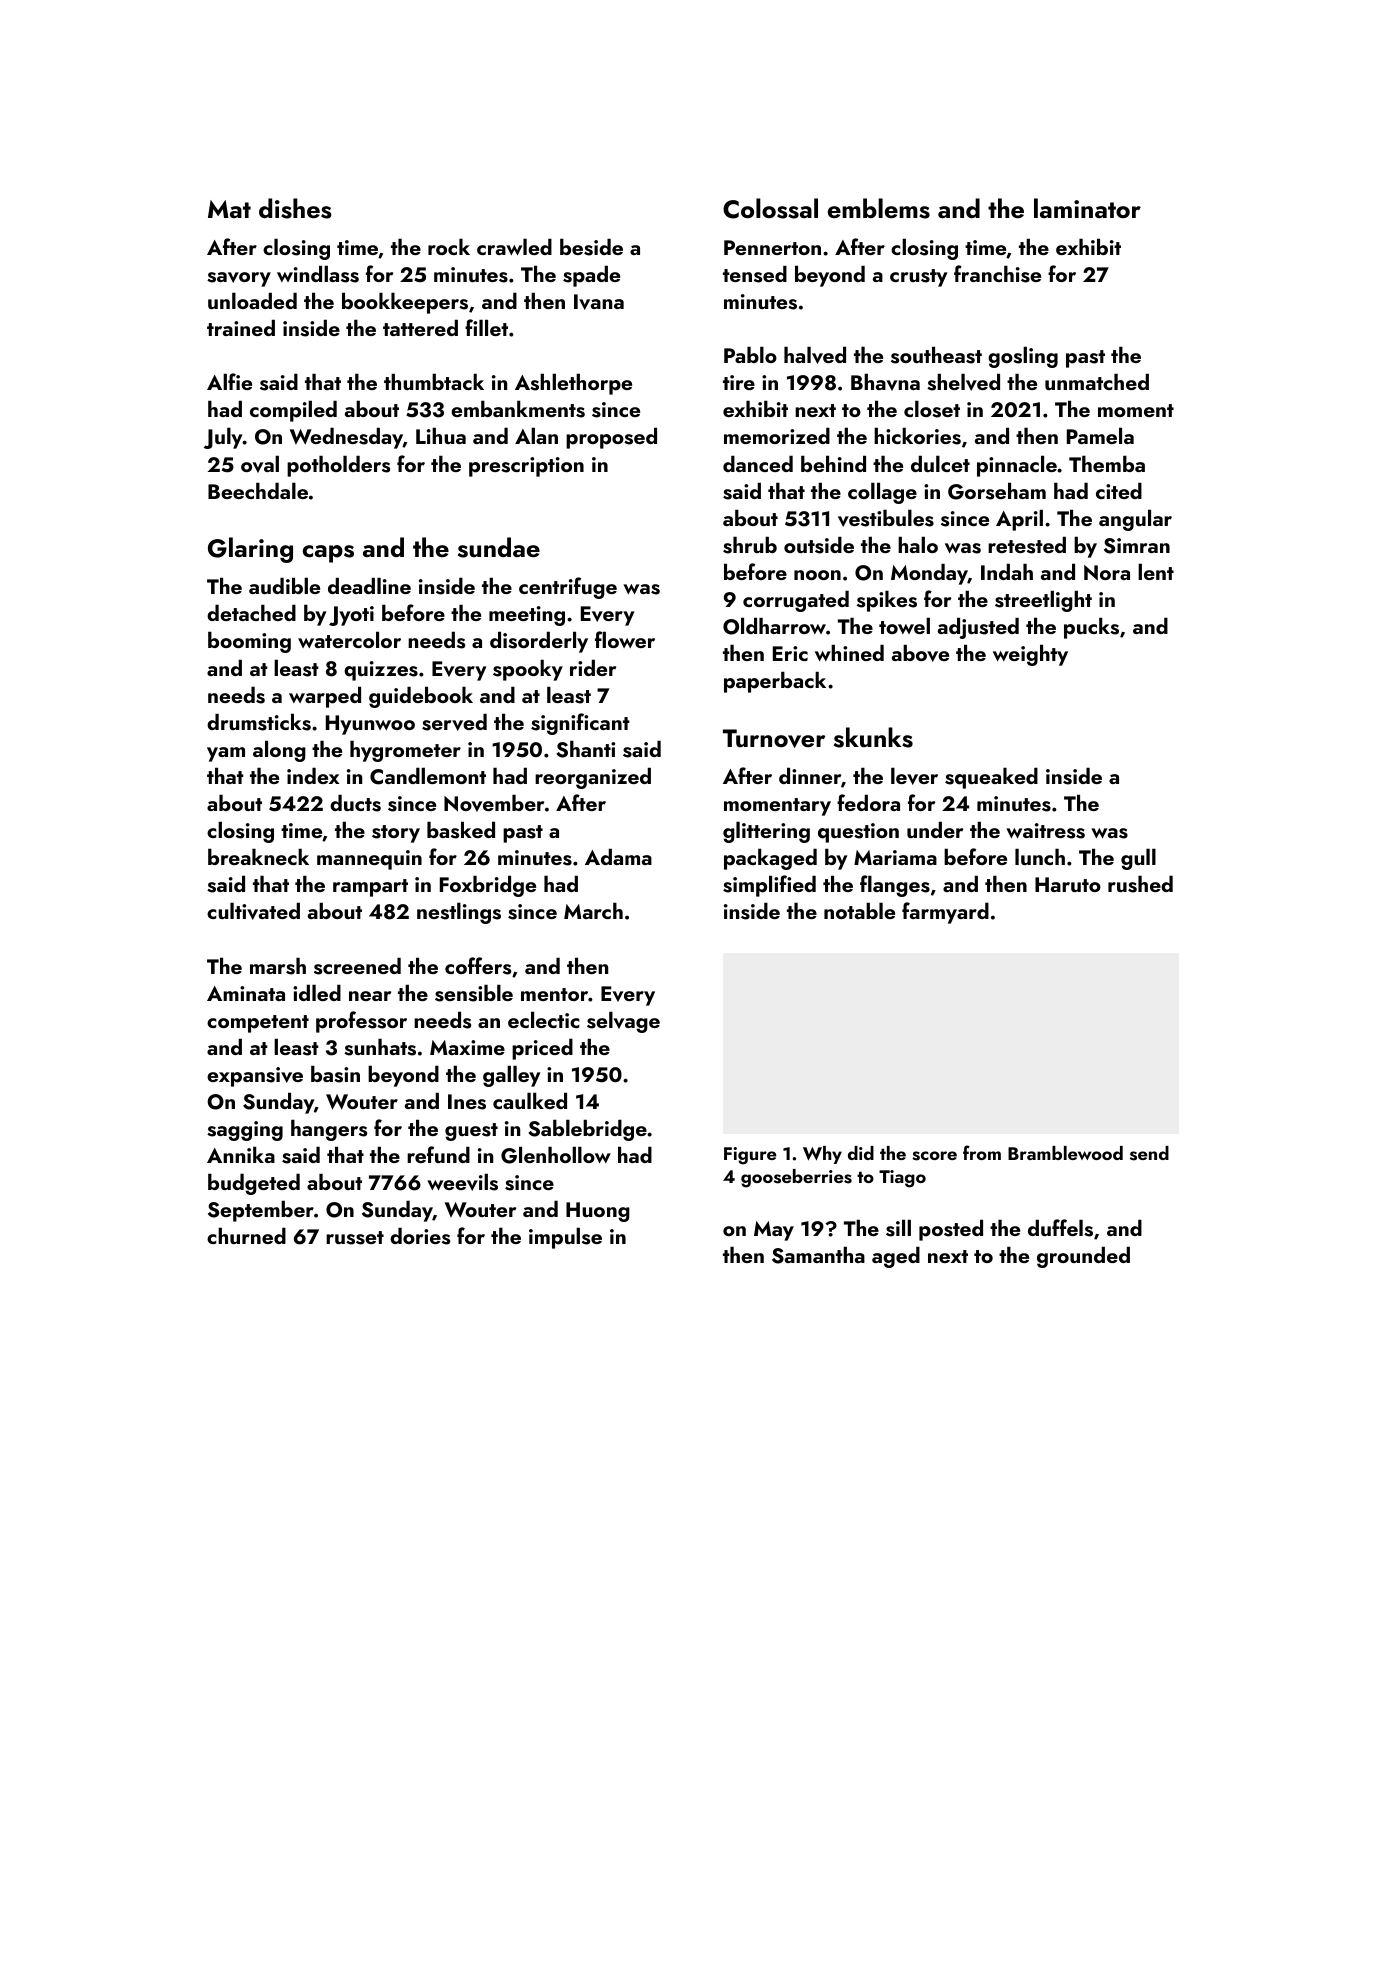 The height and width of the screenshot is (1969, 1386). Describe the element at coordinates (623, 1022) in the screenshot. I see `selvage` at that location.
